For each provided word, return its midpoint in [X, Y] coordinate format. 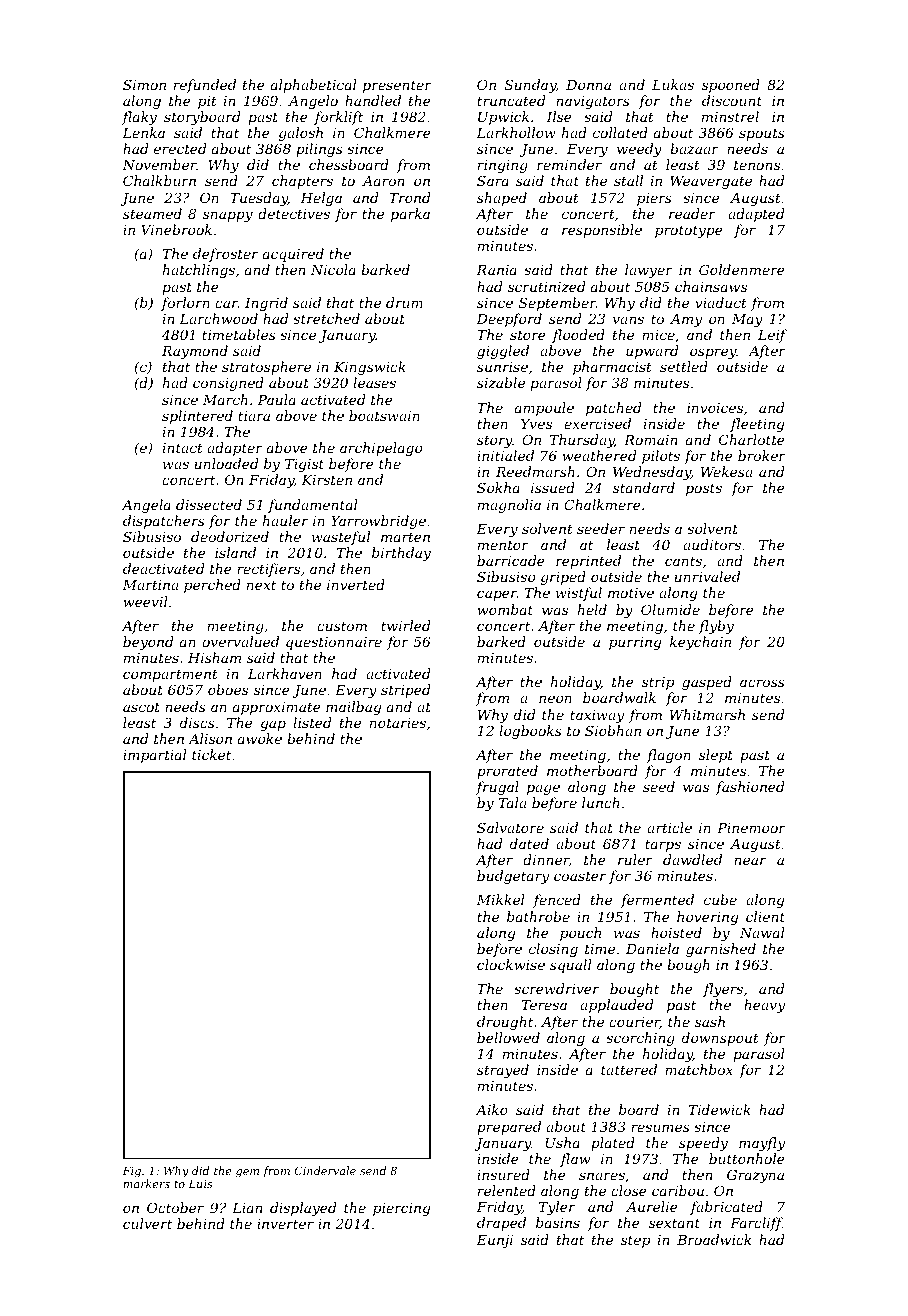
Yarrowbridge [378, 522]
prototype [689, 231]
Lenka [143, 132]
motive [631, 593]
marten [405, 537]
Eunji [494, 1241]
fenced [557, 901]
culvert [147, 1223]
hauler [285, 520]
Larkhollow [516, 132]
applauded [616, 1006]
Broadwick [714, 1239]
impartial [154, 756]
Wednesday [652, 473]
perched [212, 586]
